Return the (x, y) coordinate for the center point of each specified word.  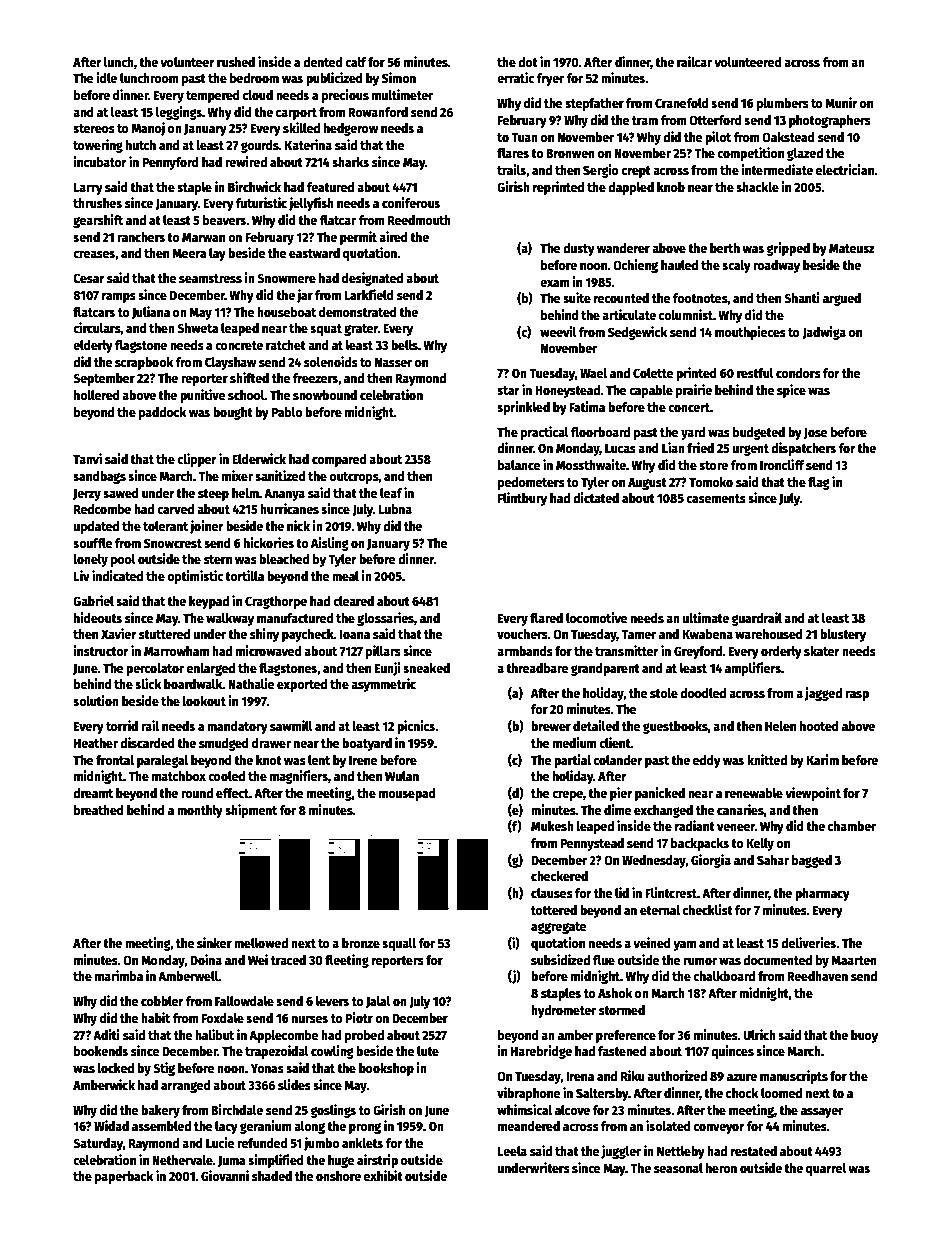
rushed (236, 62)
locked (115, 1068)
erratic (515, 77)
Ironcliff (782, 464)
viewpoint (813, 794)
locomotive (597, 617)
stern (218, 559)
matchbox (179, 776)
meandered (529, 1126)
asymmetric (383, 685)
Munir (841, 102)
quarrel (826, 1169)
